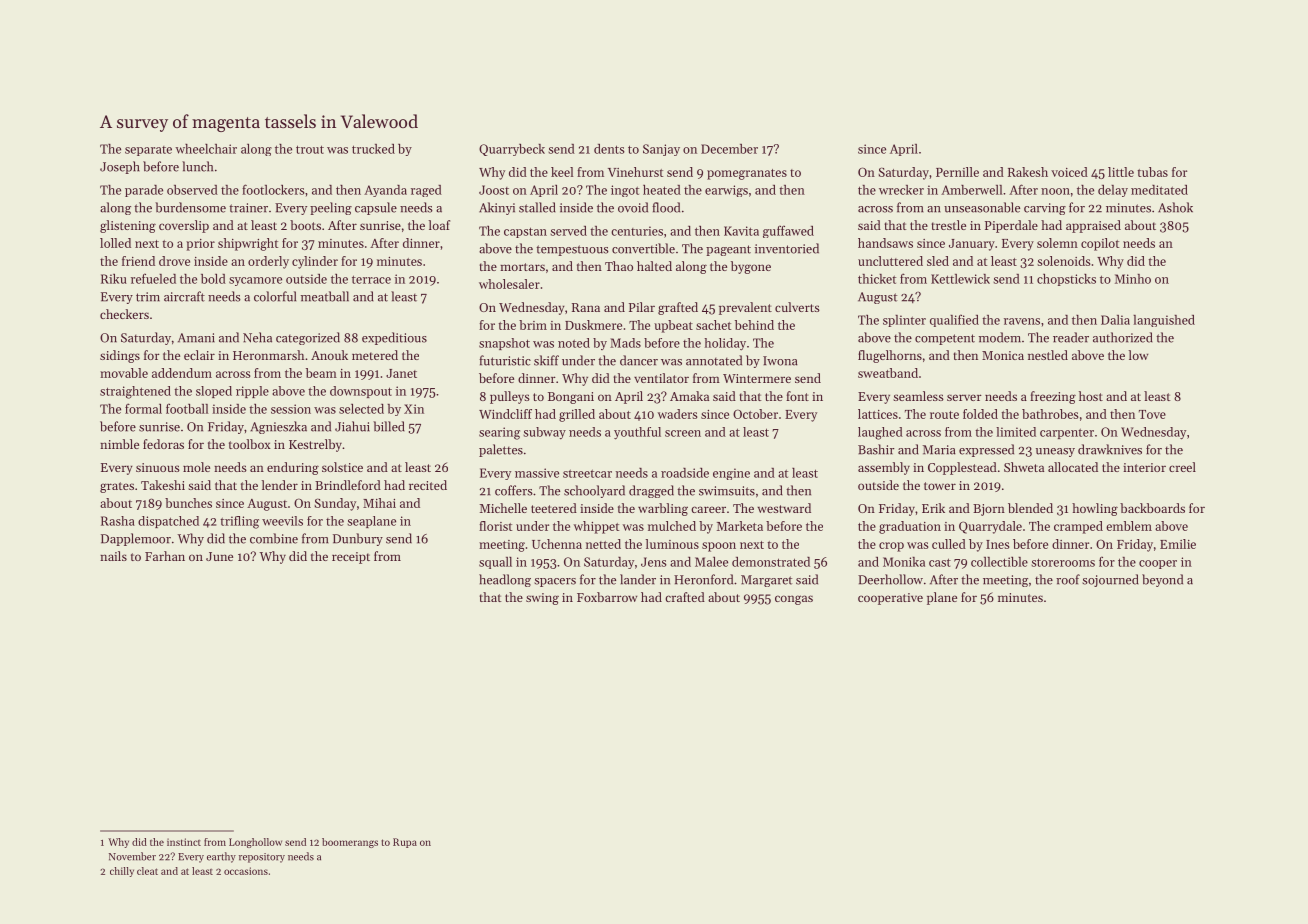 This screenshot has width=1308, height=924. What do you see at coordinates (643, 248) in the screenshot?
I see `convertible` at bounding box center [643, 248].
